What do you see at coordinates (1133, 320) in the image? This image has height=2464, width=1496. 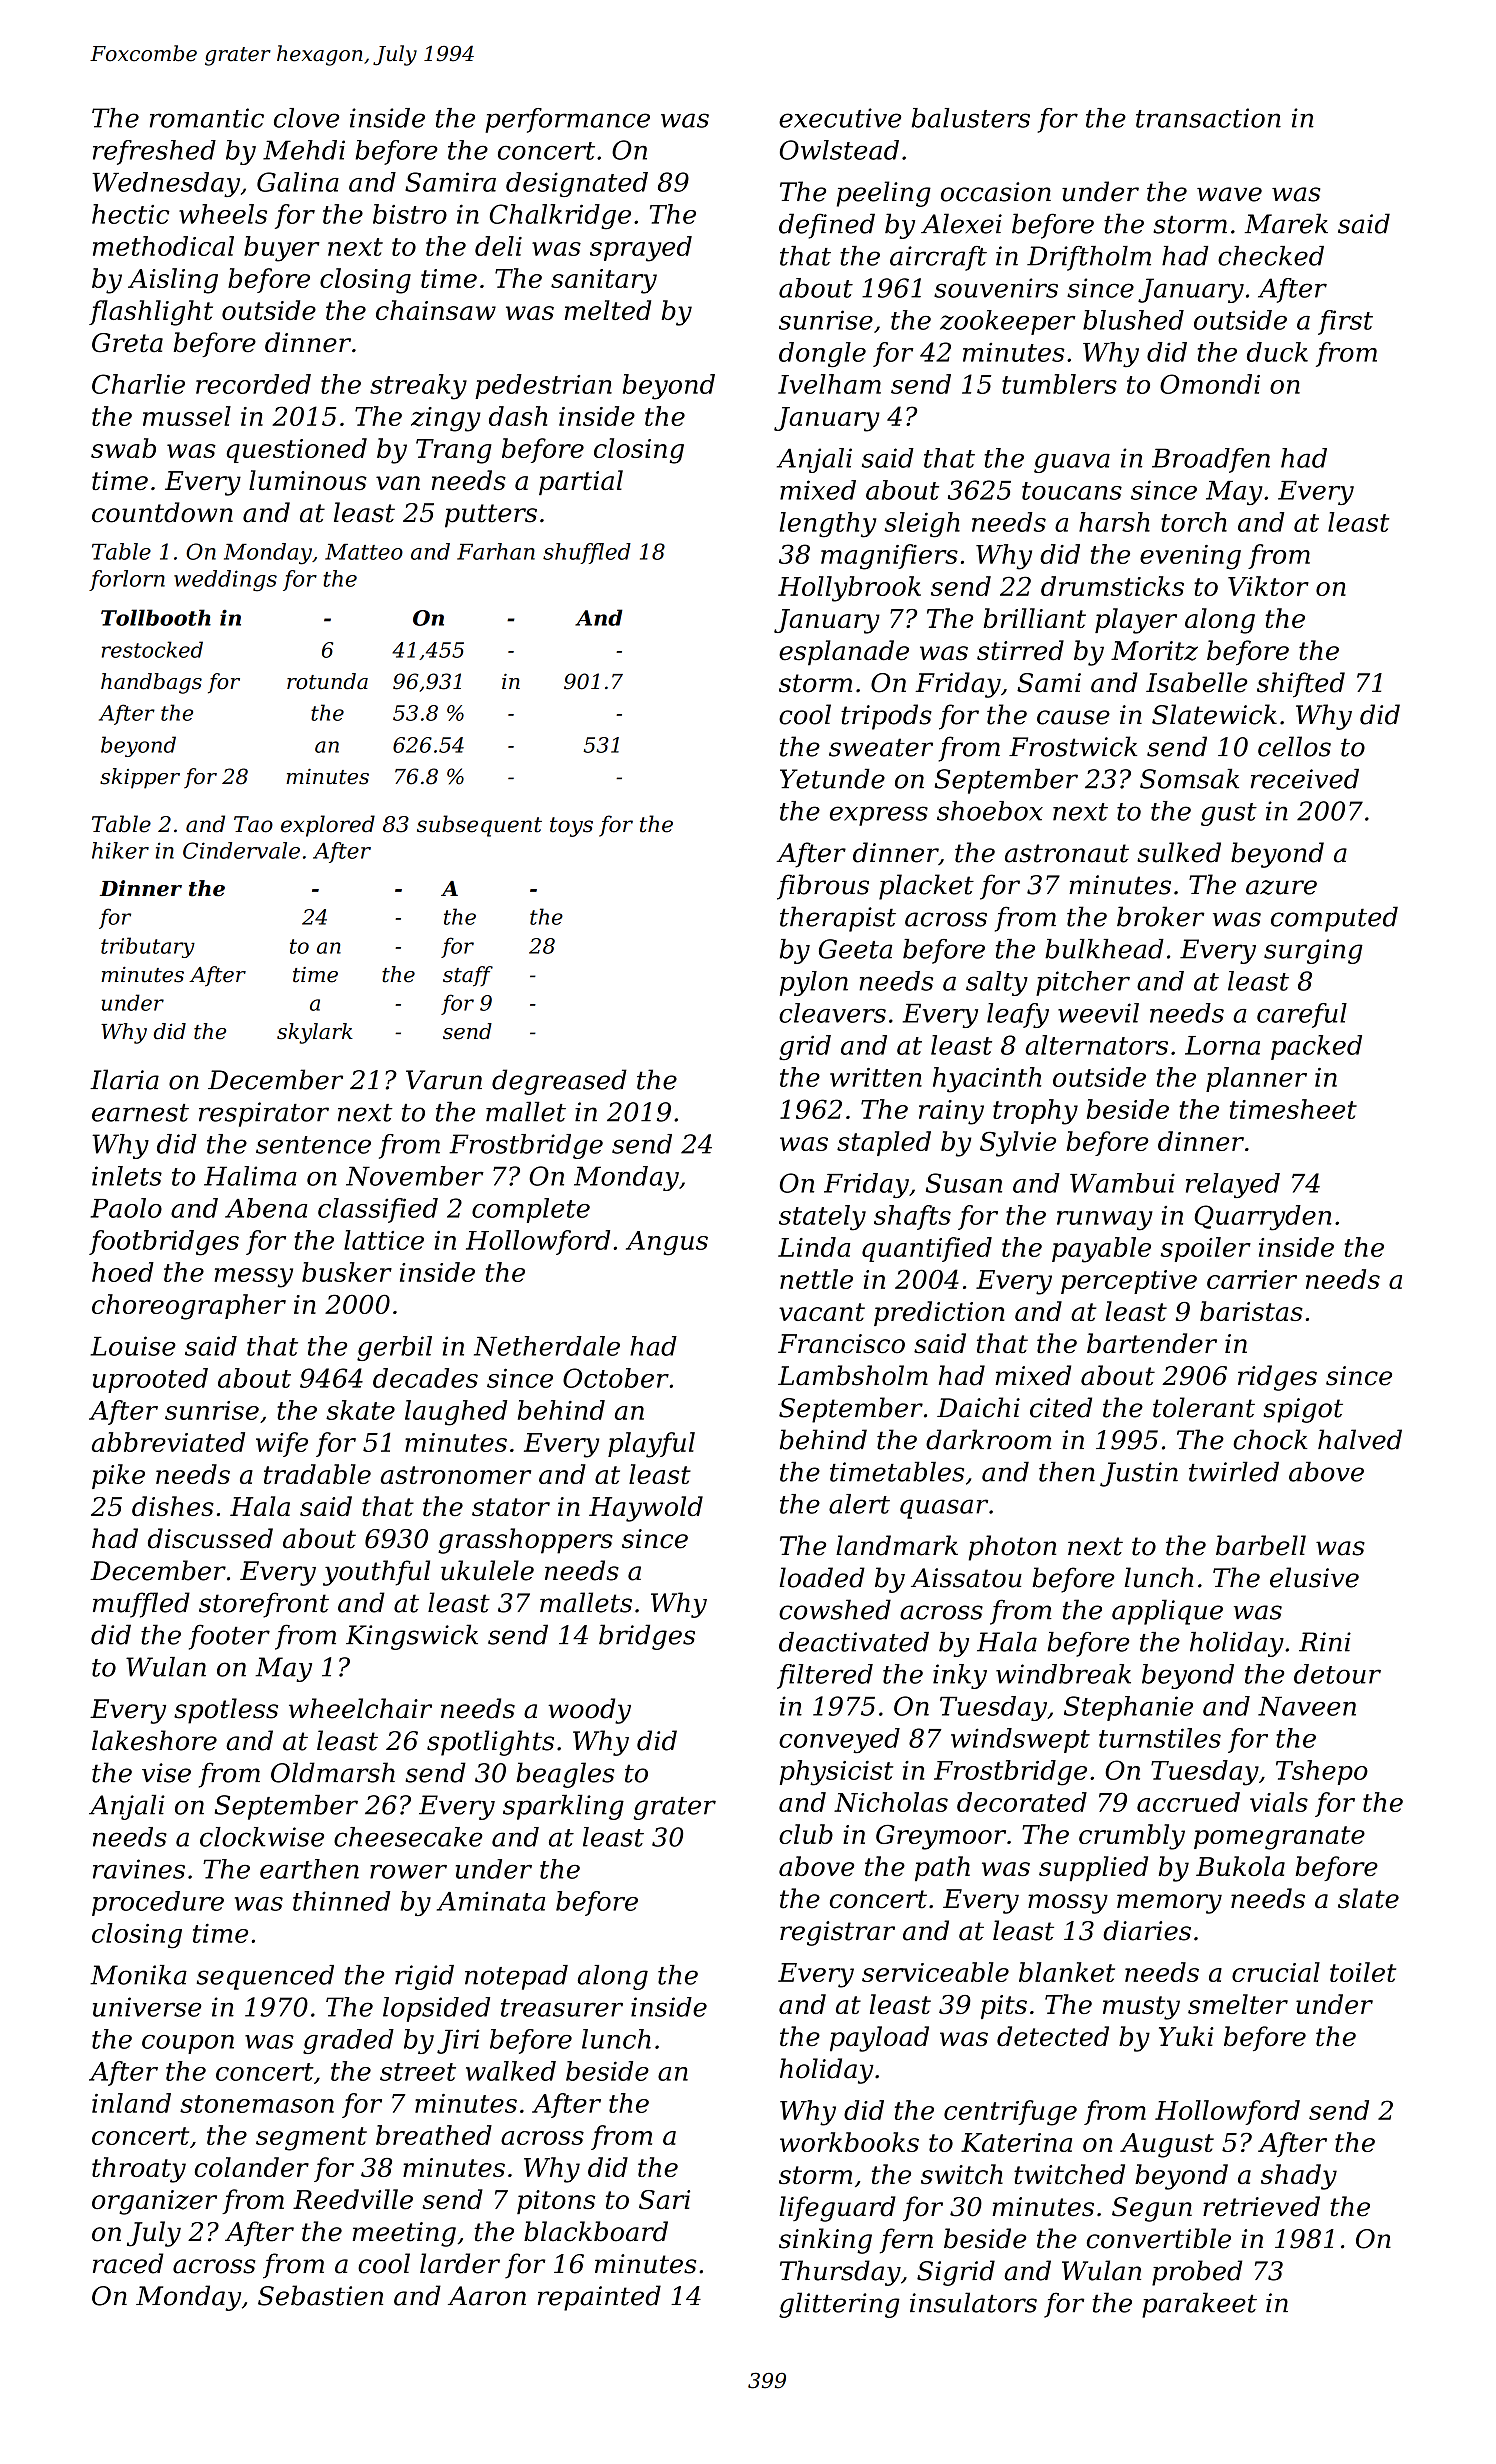 I see `blushed` at bounding box center [1133, 320].
